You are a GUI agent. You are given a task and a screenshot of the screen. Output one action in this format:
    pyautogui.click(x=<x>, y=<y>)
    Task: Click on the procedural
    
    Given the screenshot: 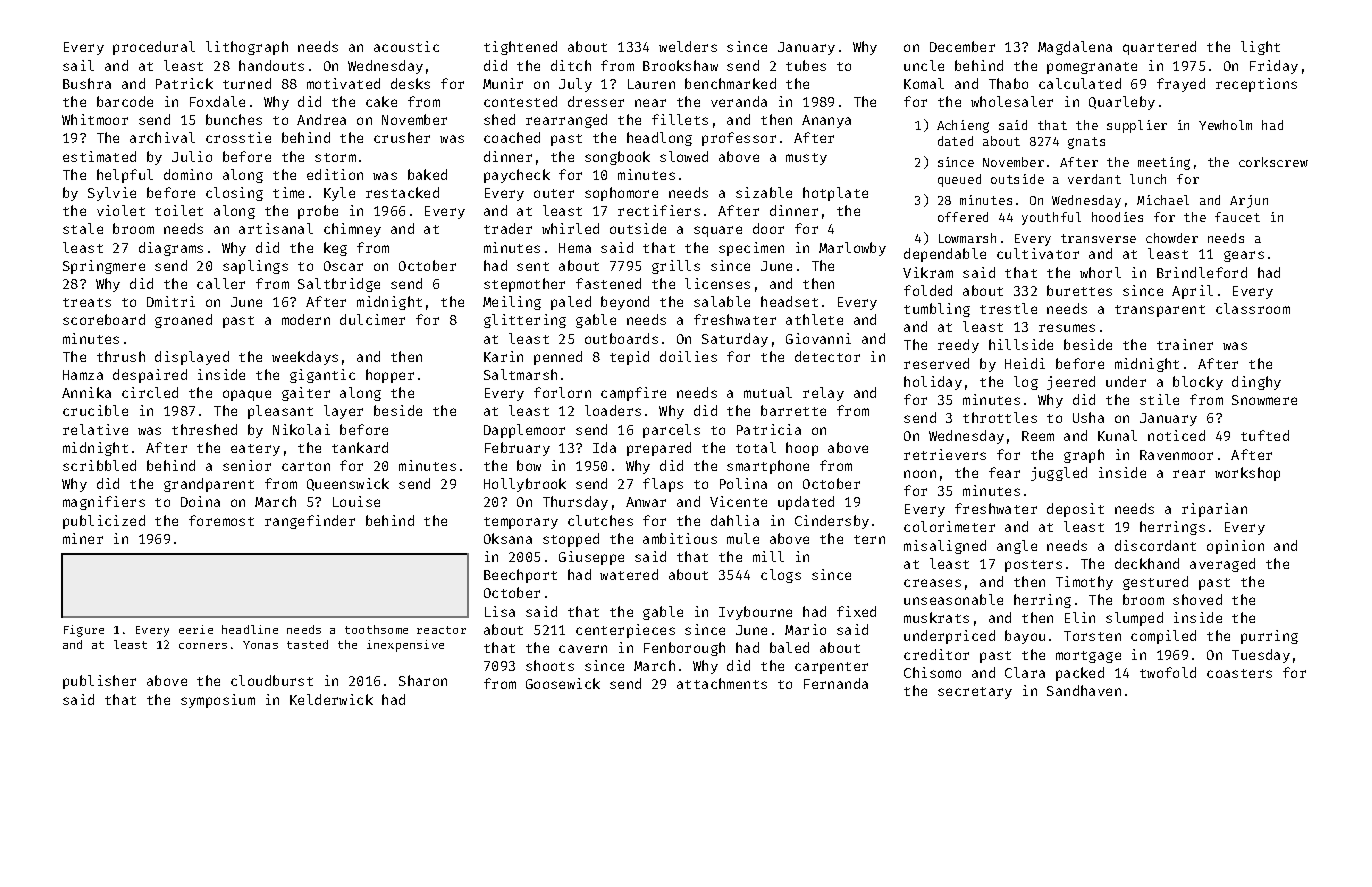 What is the action you would take?
    pyautogui.click(x=154, y=48)
